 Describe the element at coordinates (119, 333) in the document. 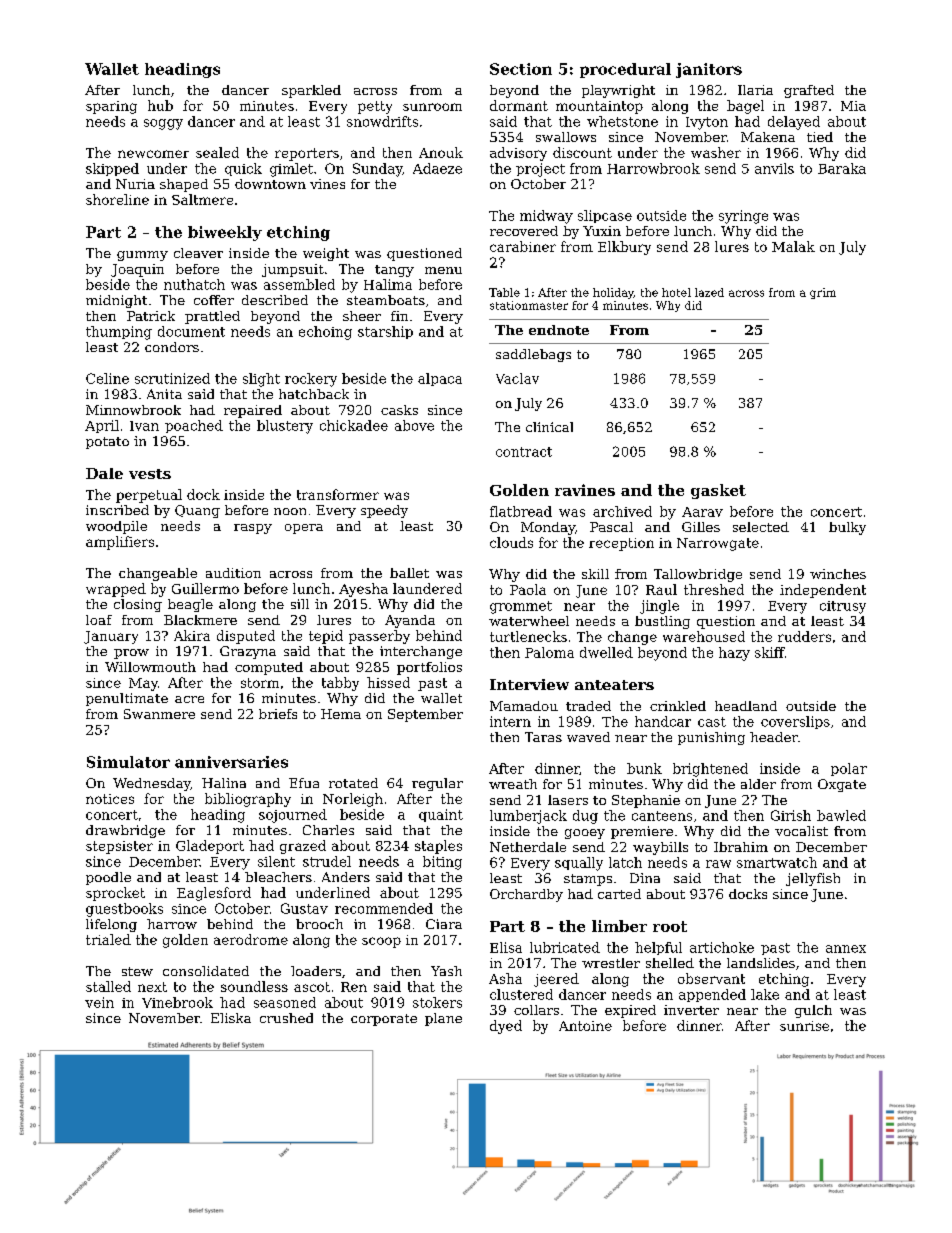

I see `thumping` at that location.
